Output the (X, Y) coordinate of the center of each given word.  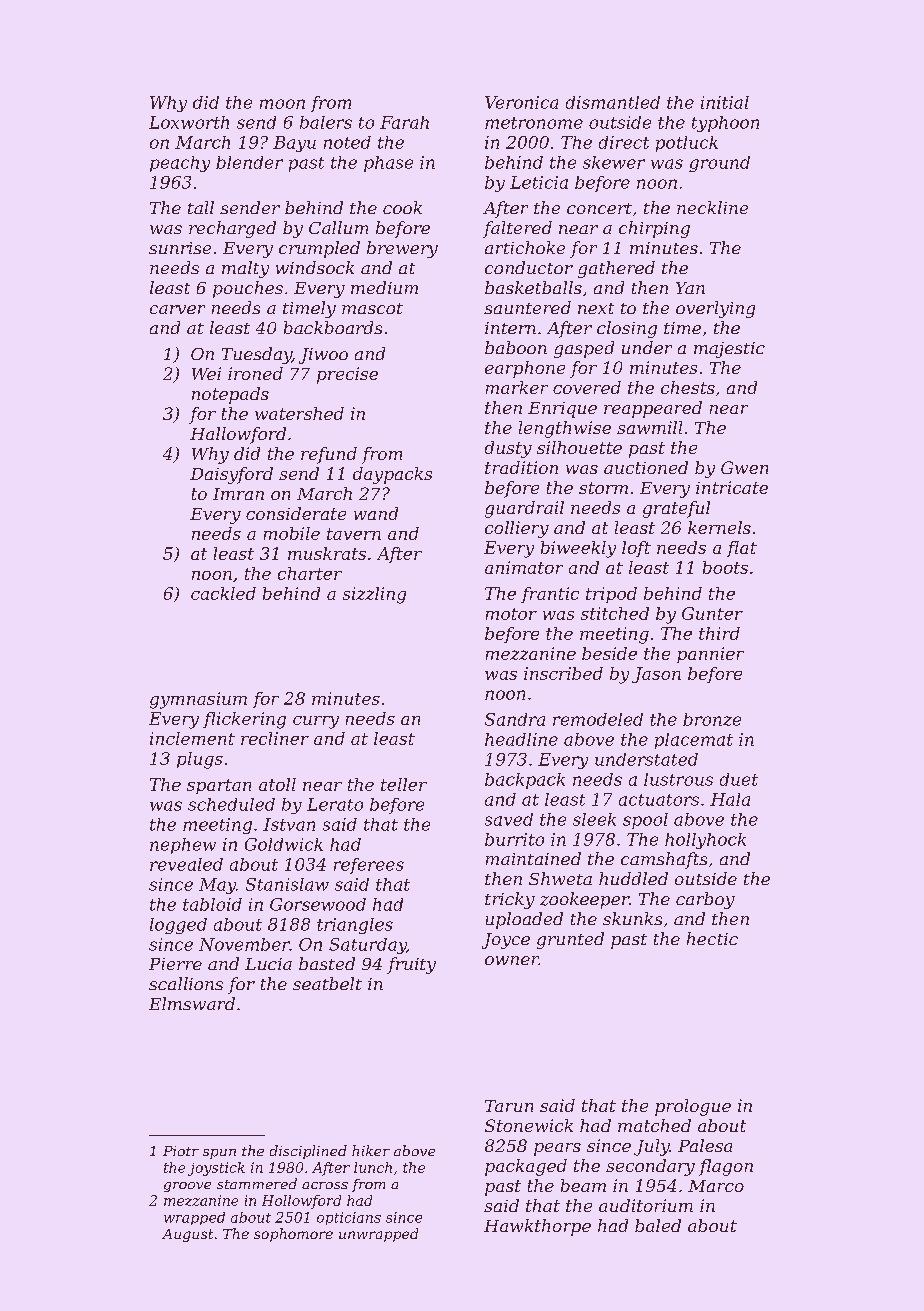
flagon (726, 1167)
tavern (354, 534)
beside (609, 653)
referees (369, 866)
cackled (223, 593)
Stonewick (529, 1125)
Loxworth (189, 122)
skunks (632, 918)
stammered (257, 1183)
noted (347, 142)
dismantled (613, 102)
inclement (192, 738)
